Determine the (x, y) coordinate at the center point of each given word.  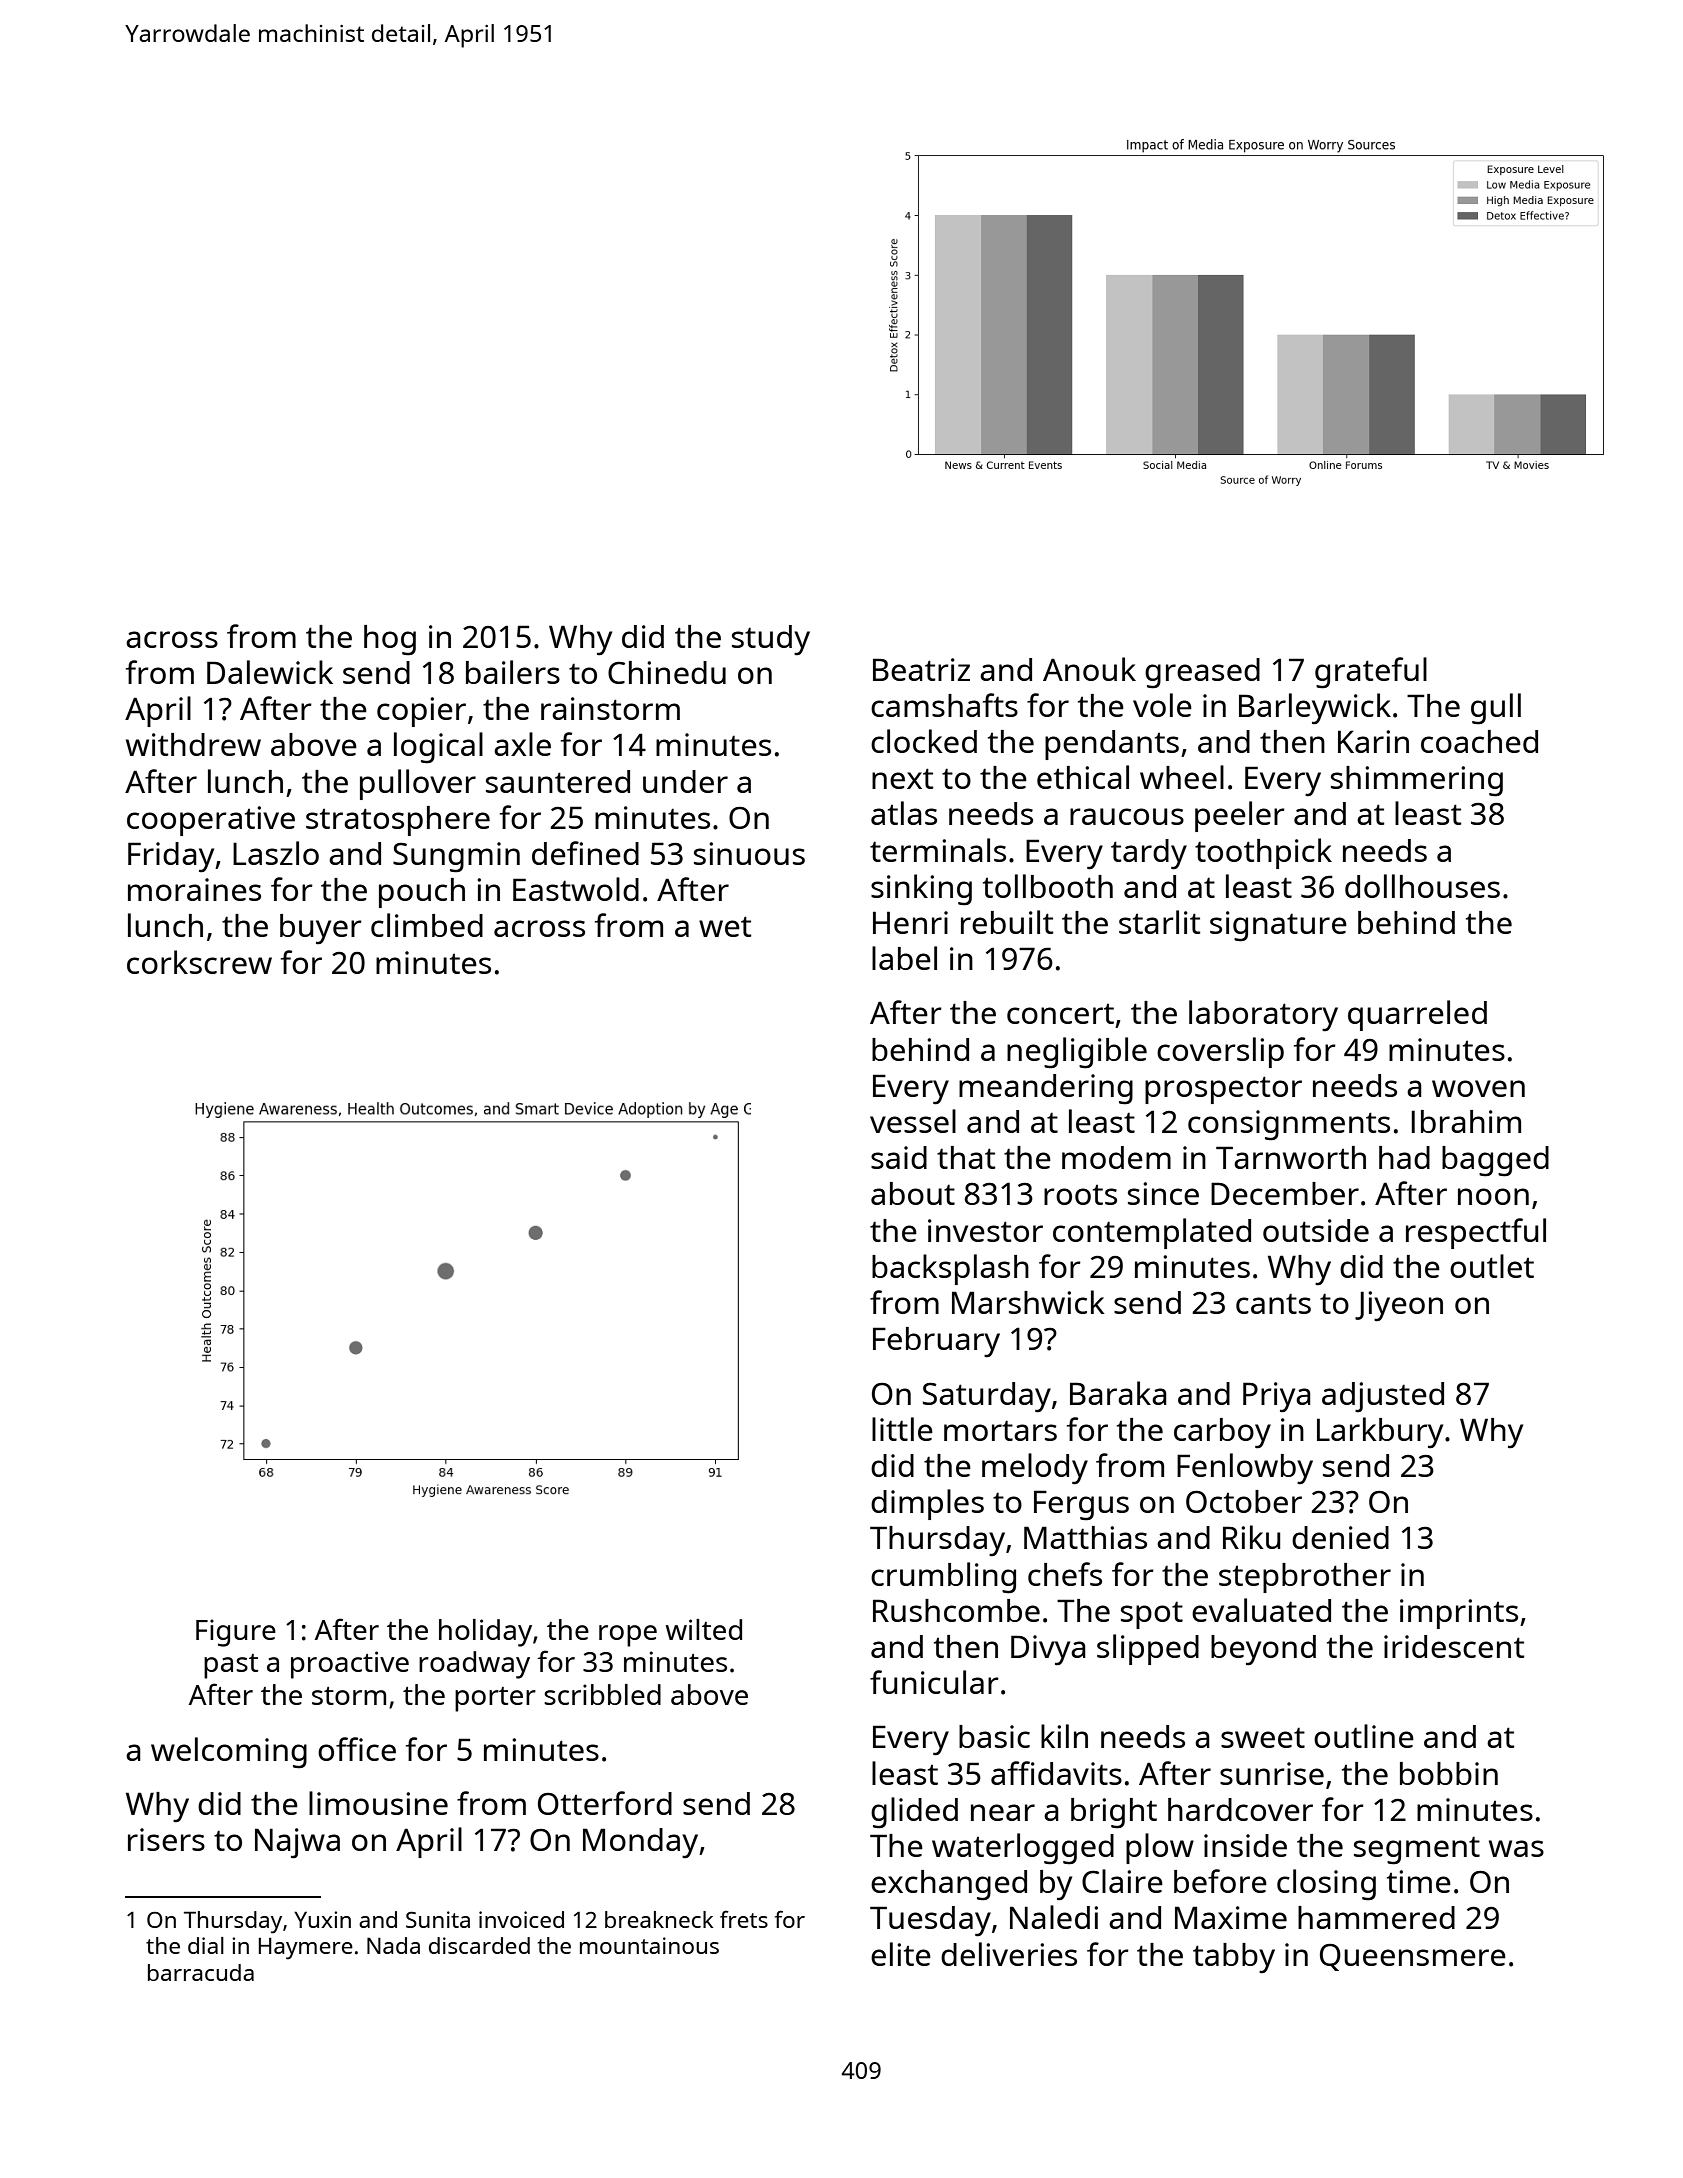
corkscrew (199, 962)
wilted (704, 1629)
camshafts (944, 705)
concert (1060, 1014)
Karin (1373, 741)
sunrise (1272, 1773)
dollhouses (1422, 886)
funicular (934, 1682)
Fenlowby (1245, 1469)
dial (206, 1945)
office (357, 1749)
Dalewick (270, 672)
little (902, 1429)
